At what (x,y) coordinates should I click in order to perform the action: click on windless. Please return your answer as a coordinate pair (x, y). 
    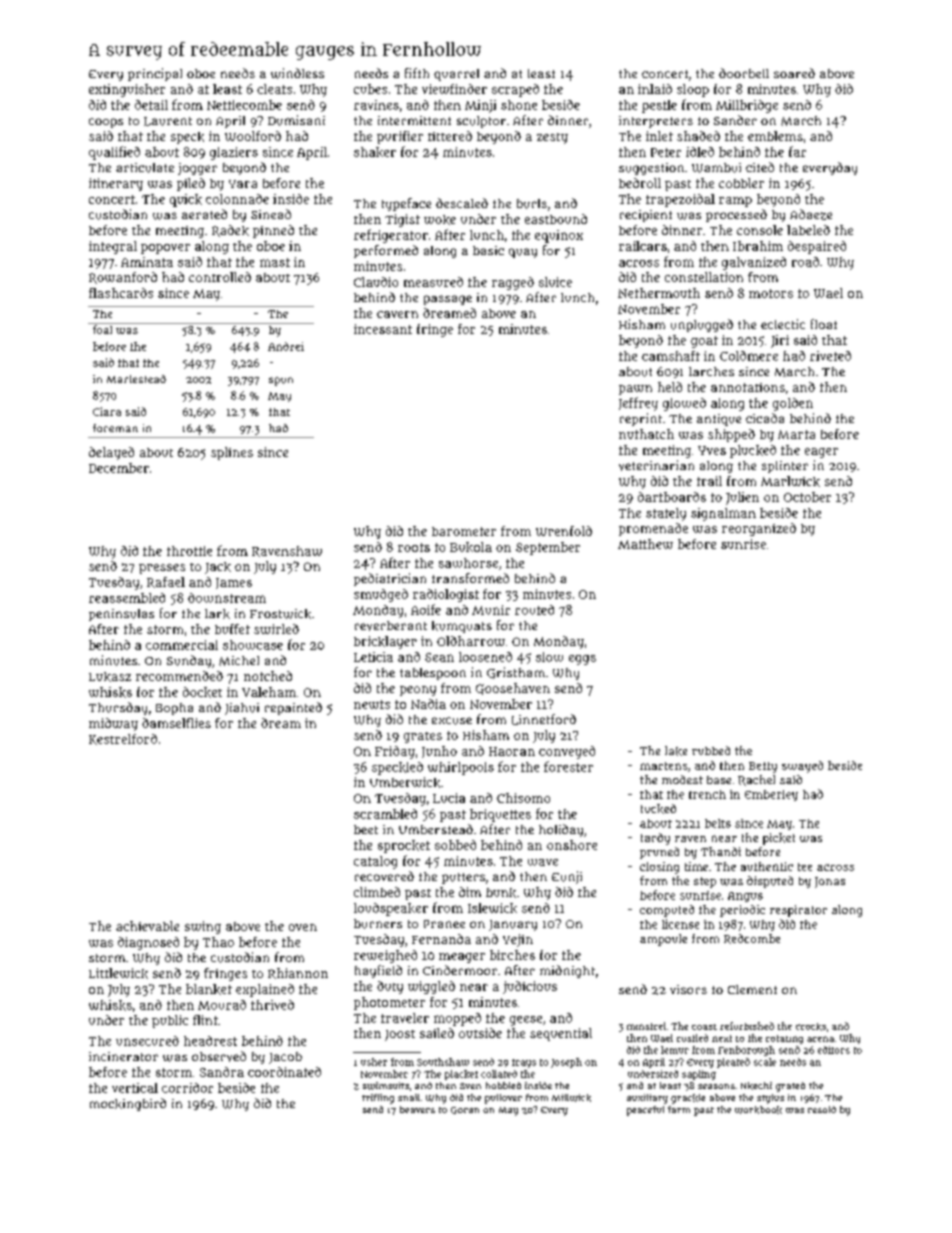
    Looking at the image, I should click on (297, 73).
